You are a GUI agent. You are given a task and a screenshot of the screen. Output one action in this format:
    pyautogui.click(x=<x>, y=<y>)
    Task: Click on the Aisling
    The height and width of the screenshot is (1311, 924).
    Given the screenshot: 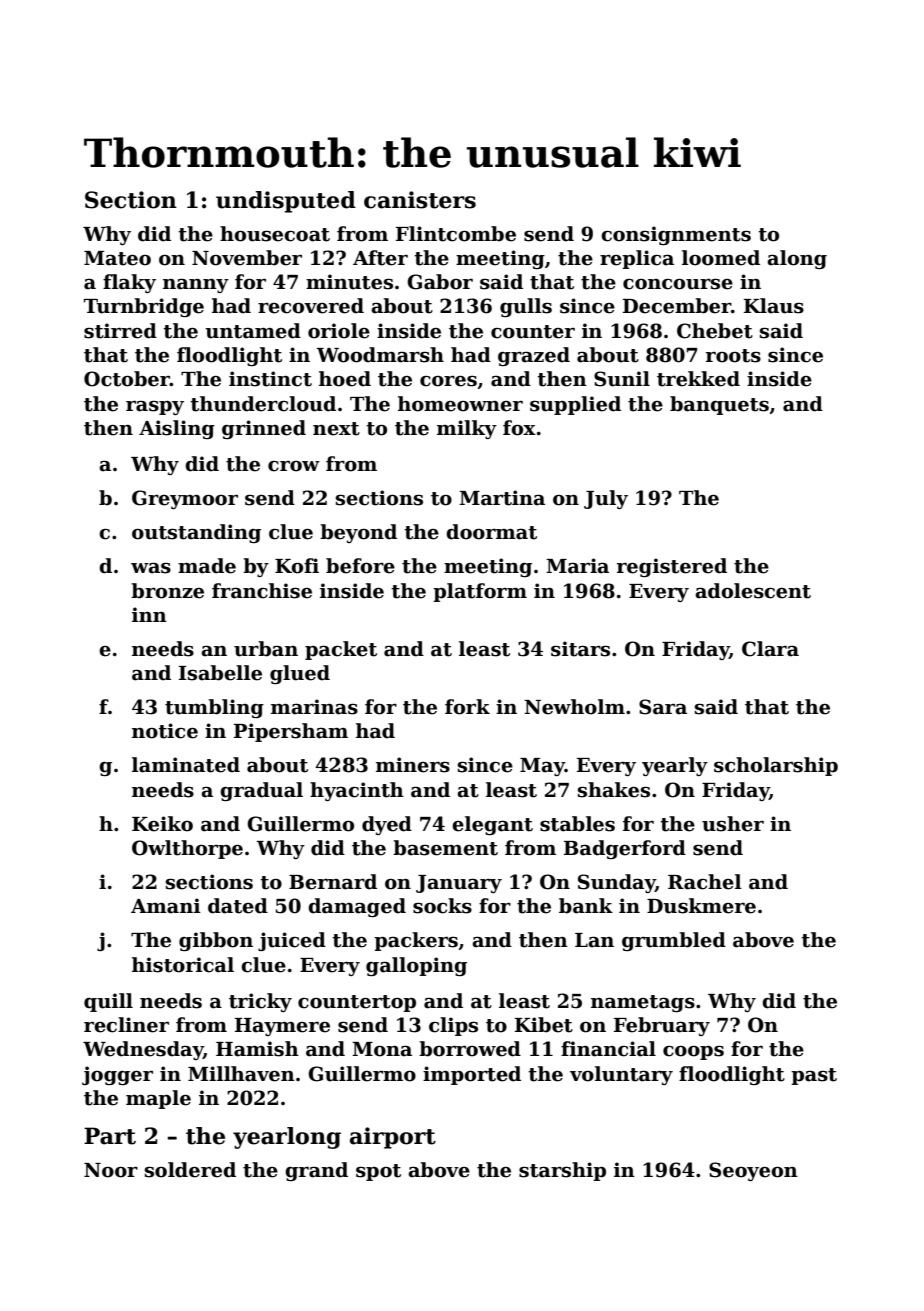 What is the action you would take?
    pyautogui.click(x=177, y=429)
